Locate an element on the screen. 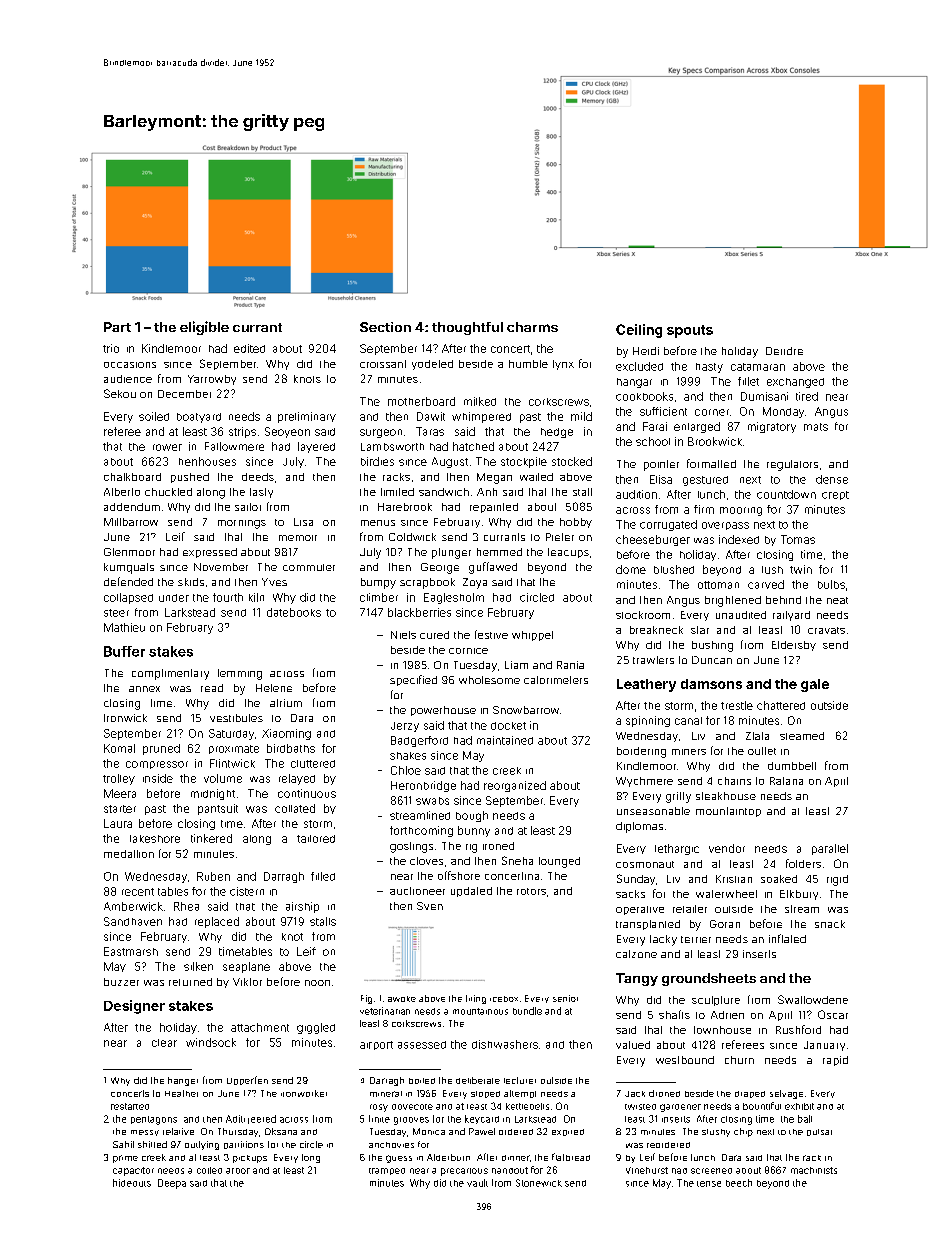 This screenshot has height=1233, width=952. lynx is located at coordinates (563, 365).
